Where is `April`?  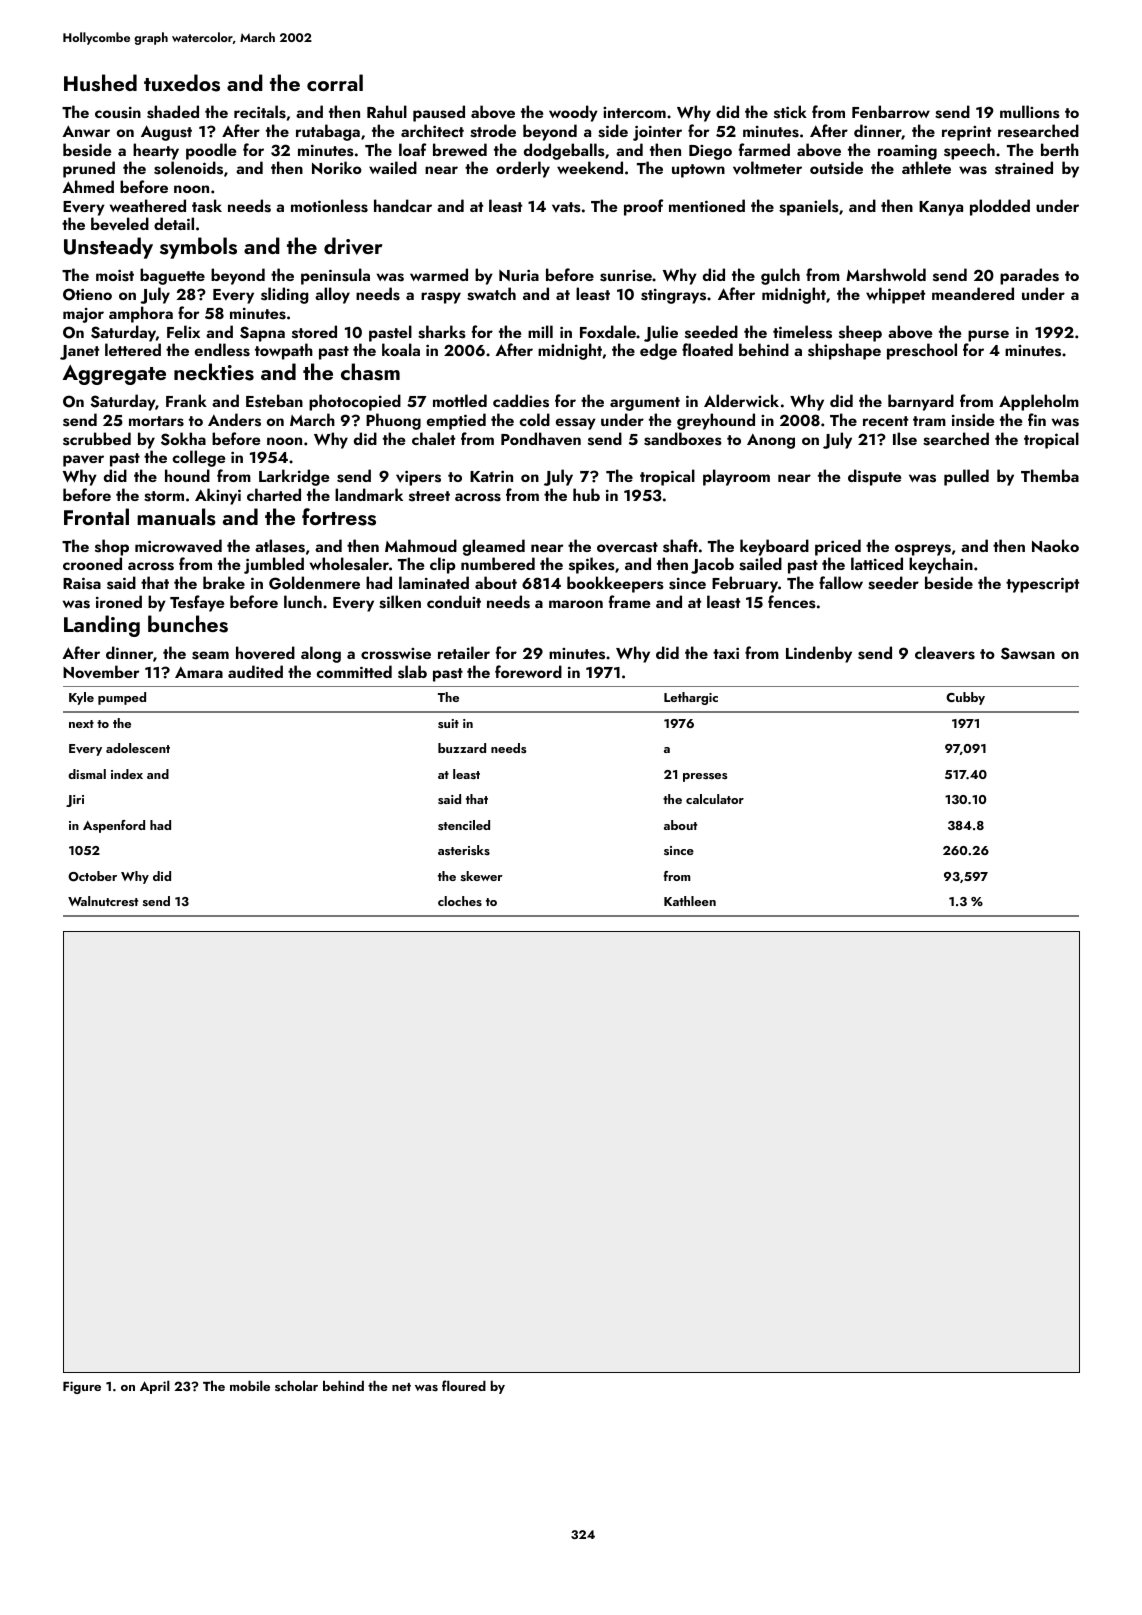
April is located at coordinates (155, 1387).
